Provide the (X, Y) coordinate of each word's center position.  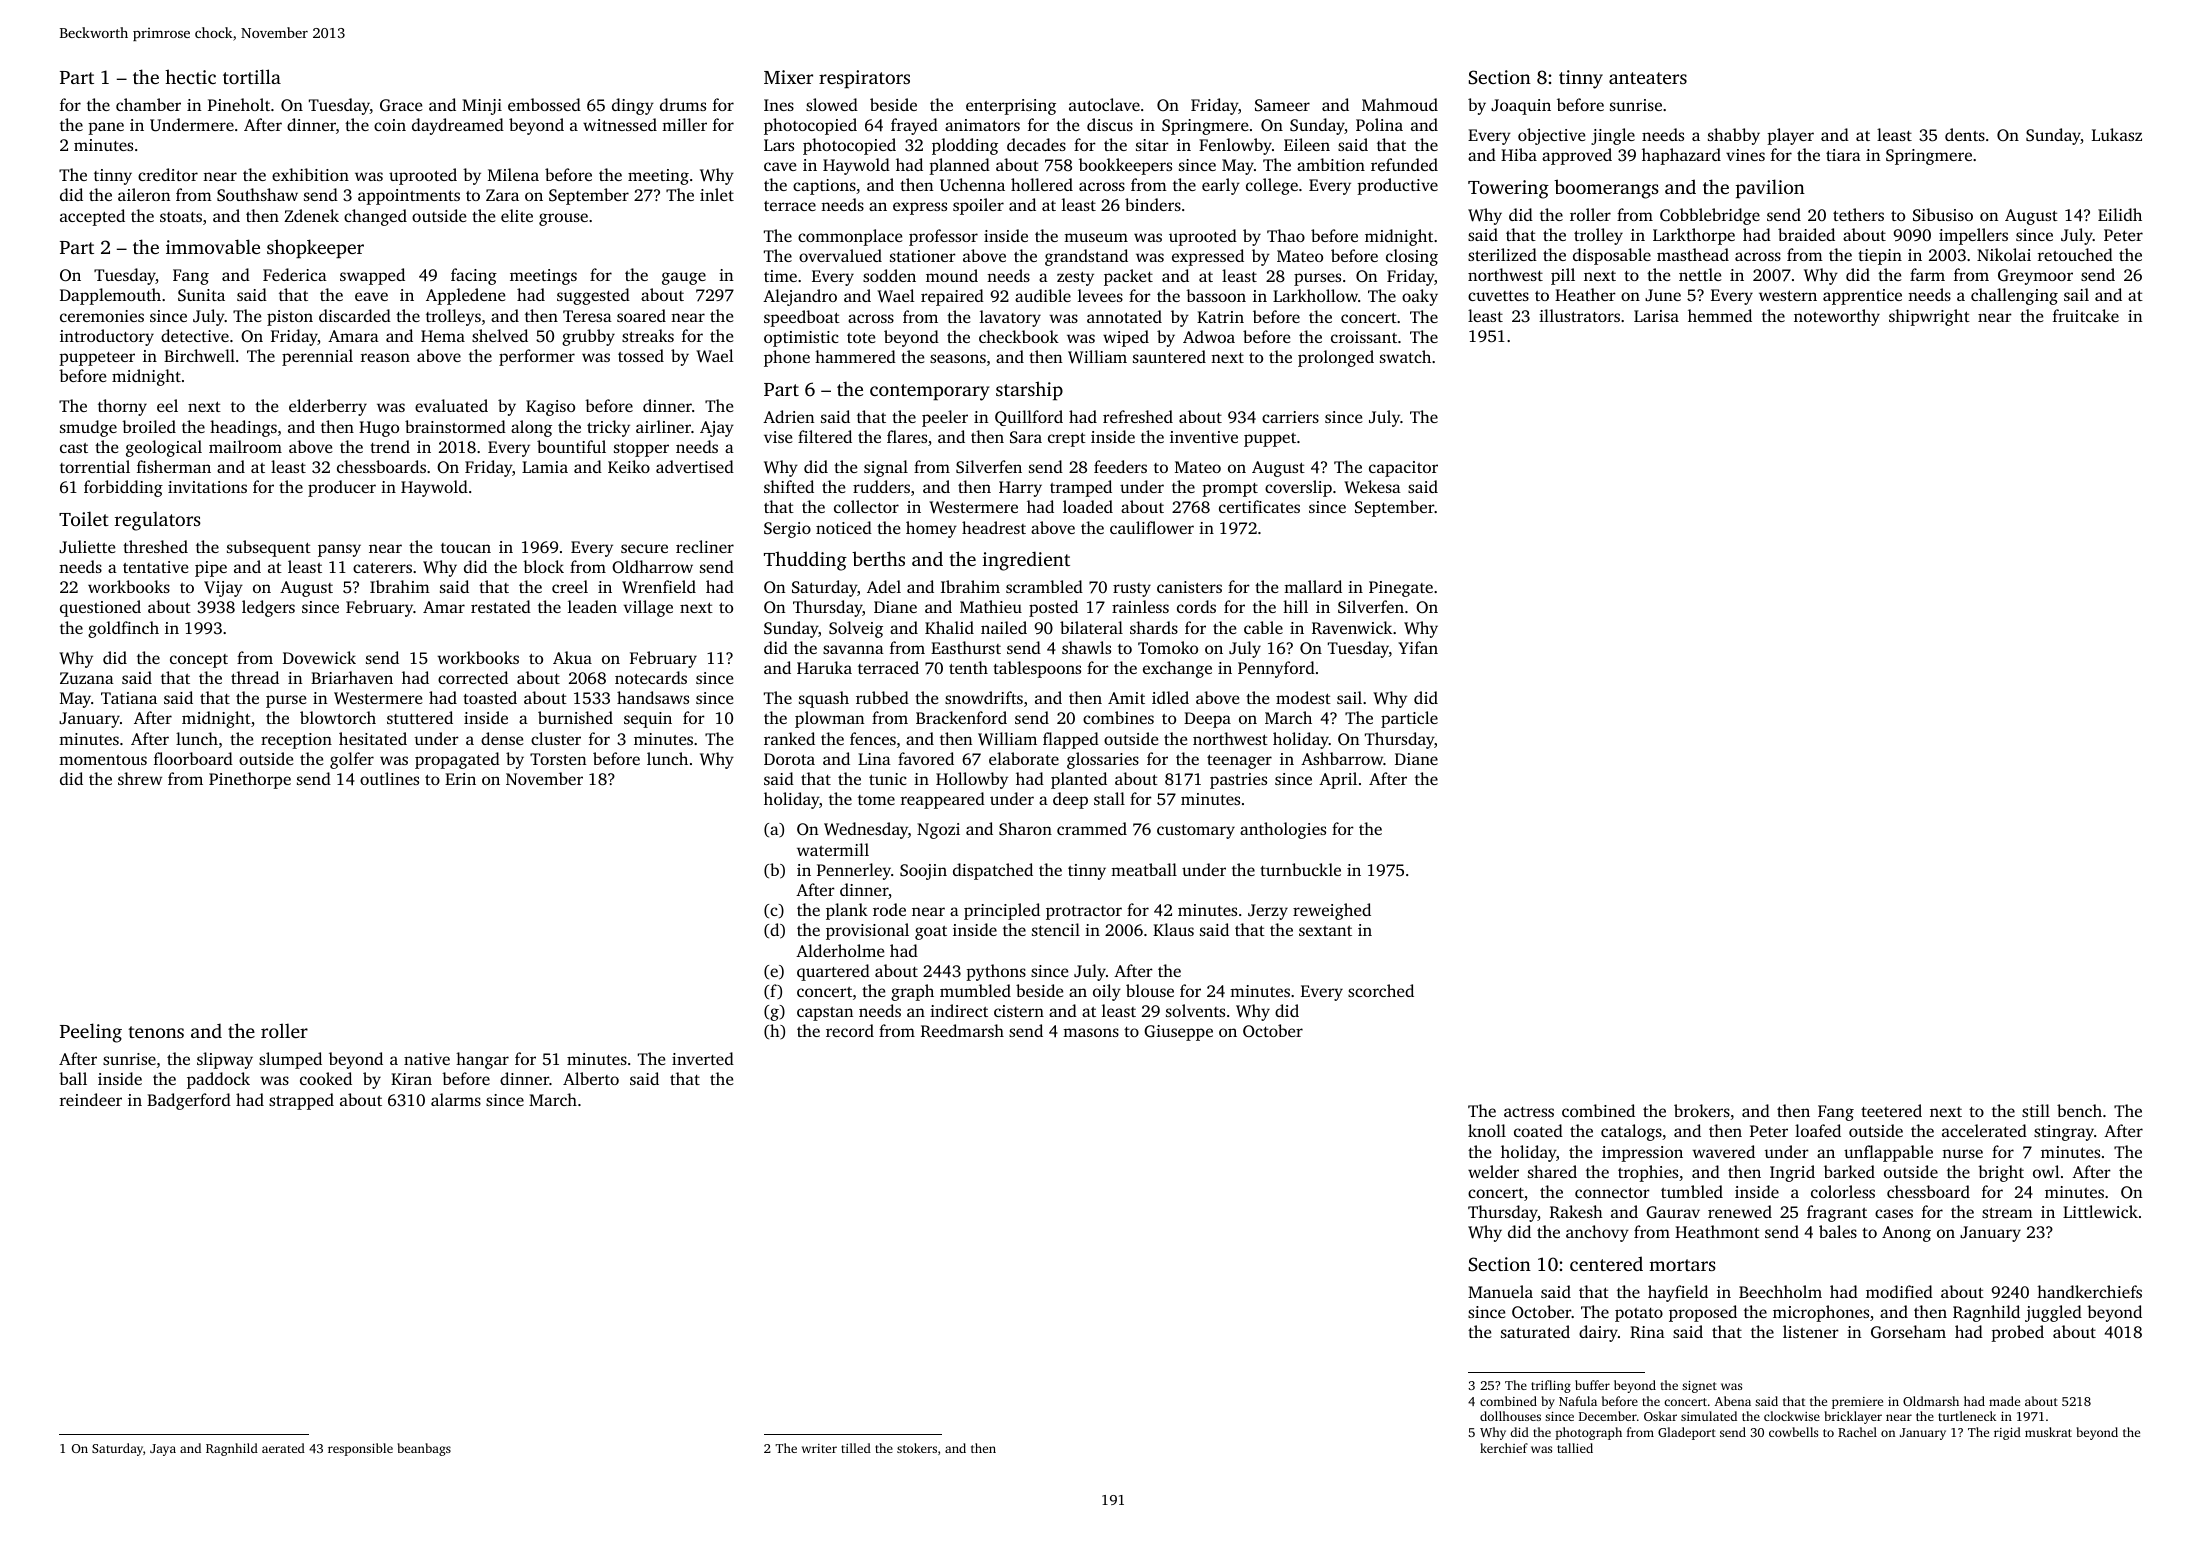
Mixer (788, 77)
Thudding (805, 561)
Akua (572, 657)
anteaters (1648, 78)
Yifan (1418, 647)
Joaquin (1521, 107)
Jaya (163, 1450)
